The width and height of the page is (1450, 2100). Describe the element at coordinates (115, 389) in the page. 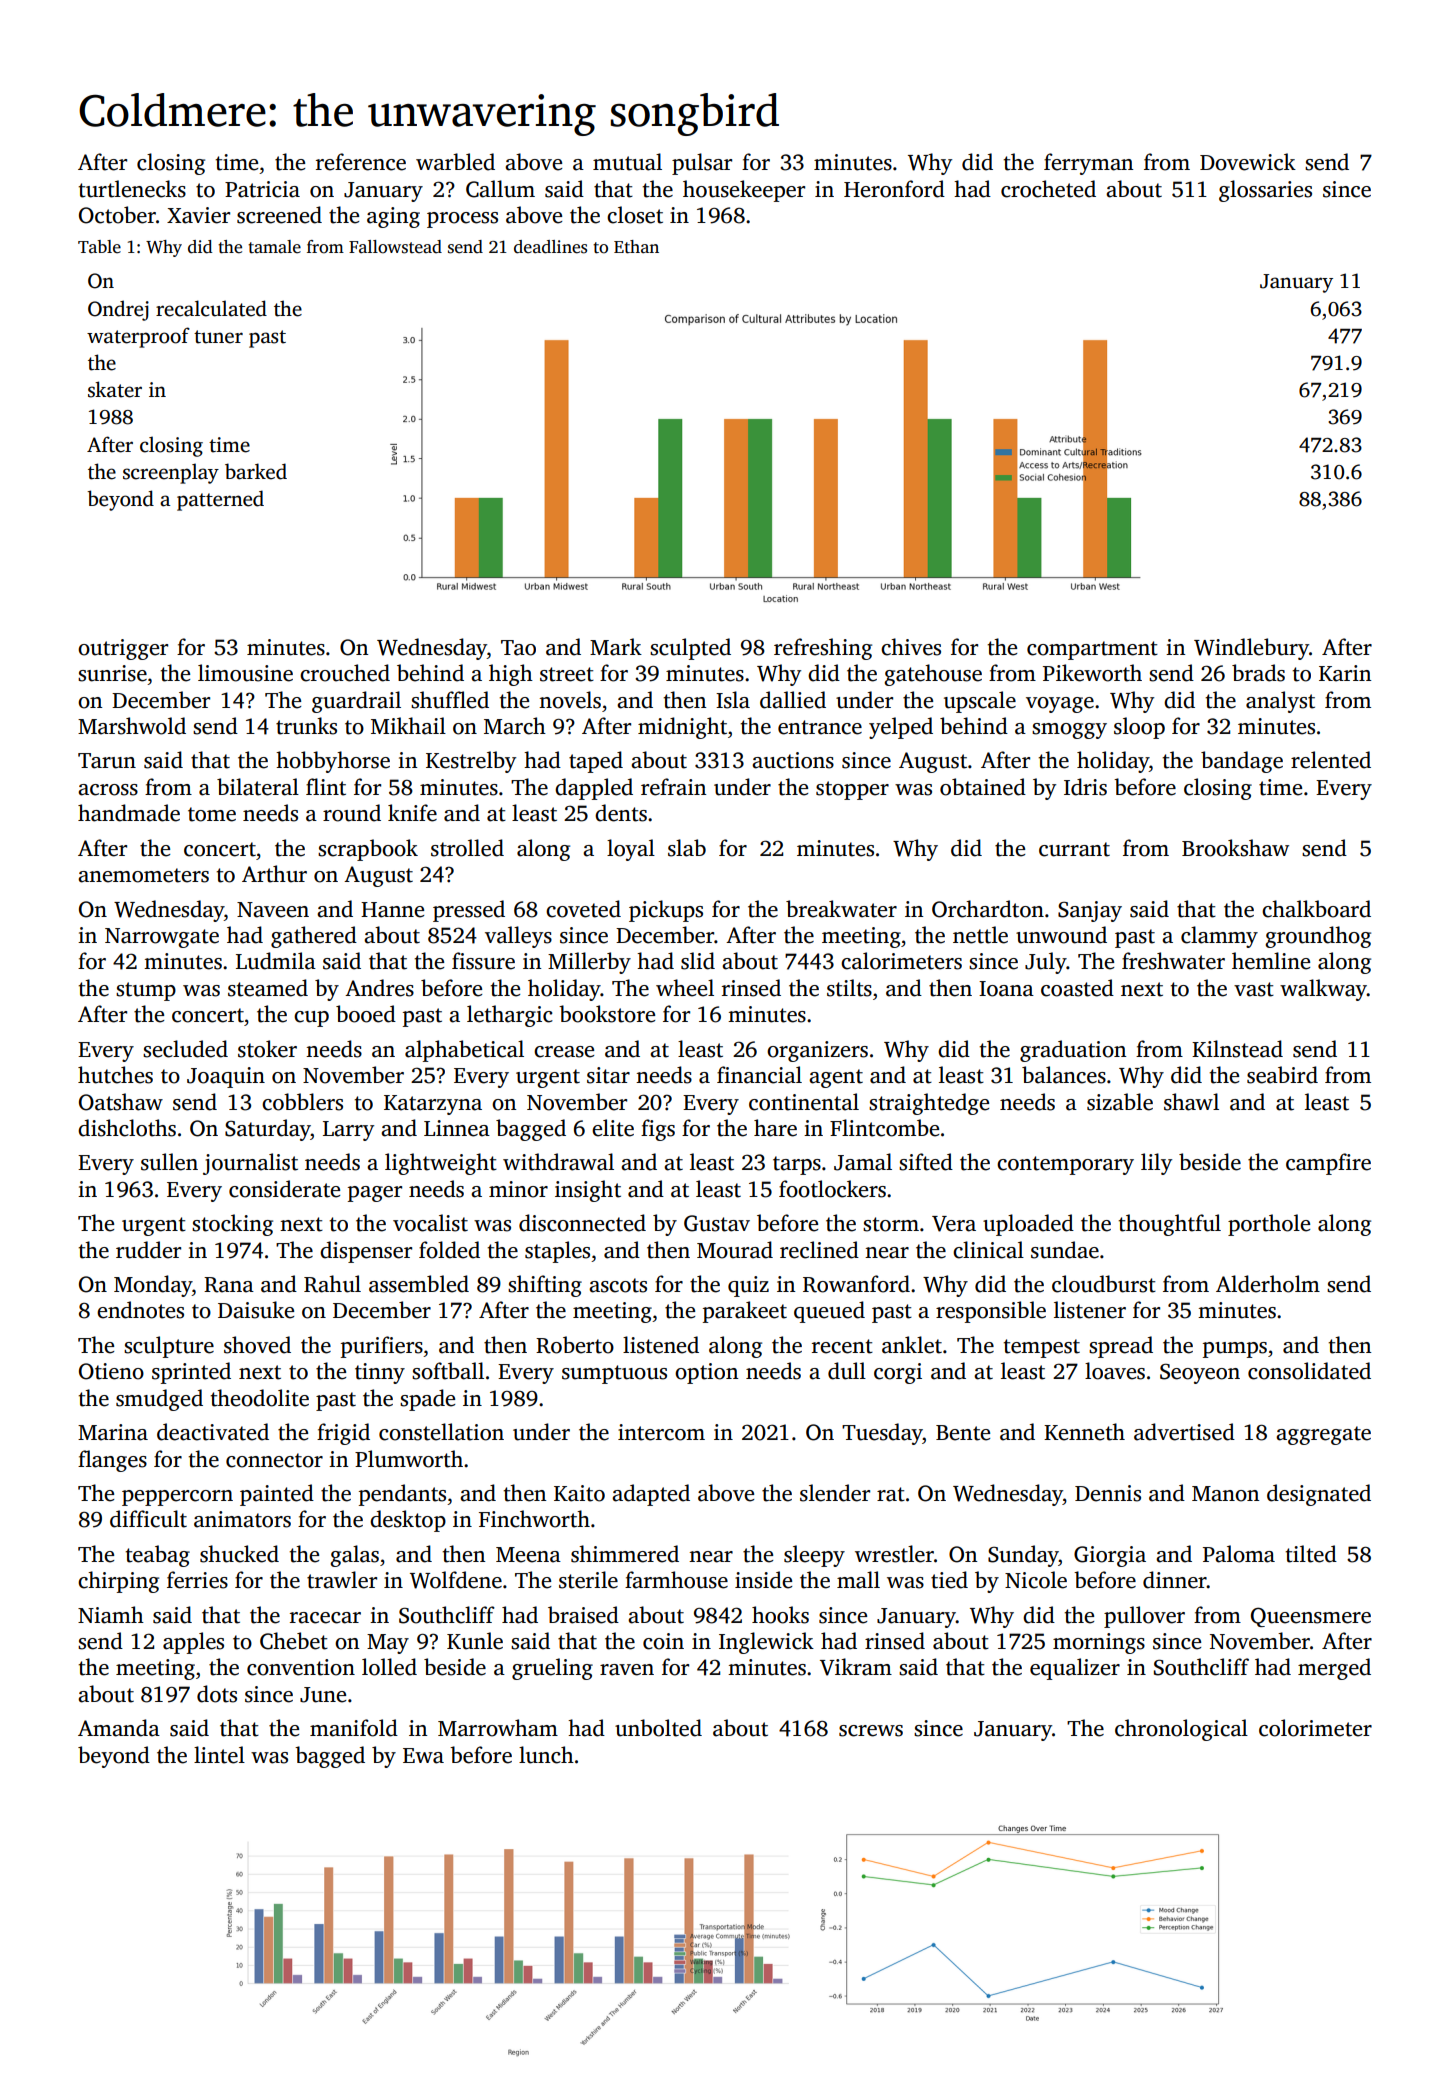

I see `skater` at that location.
